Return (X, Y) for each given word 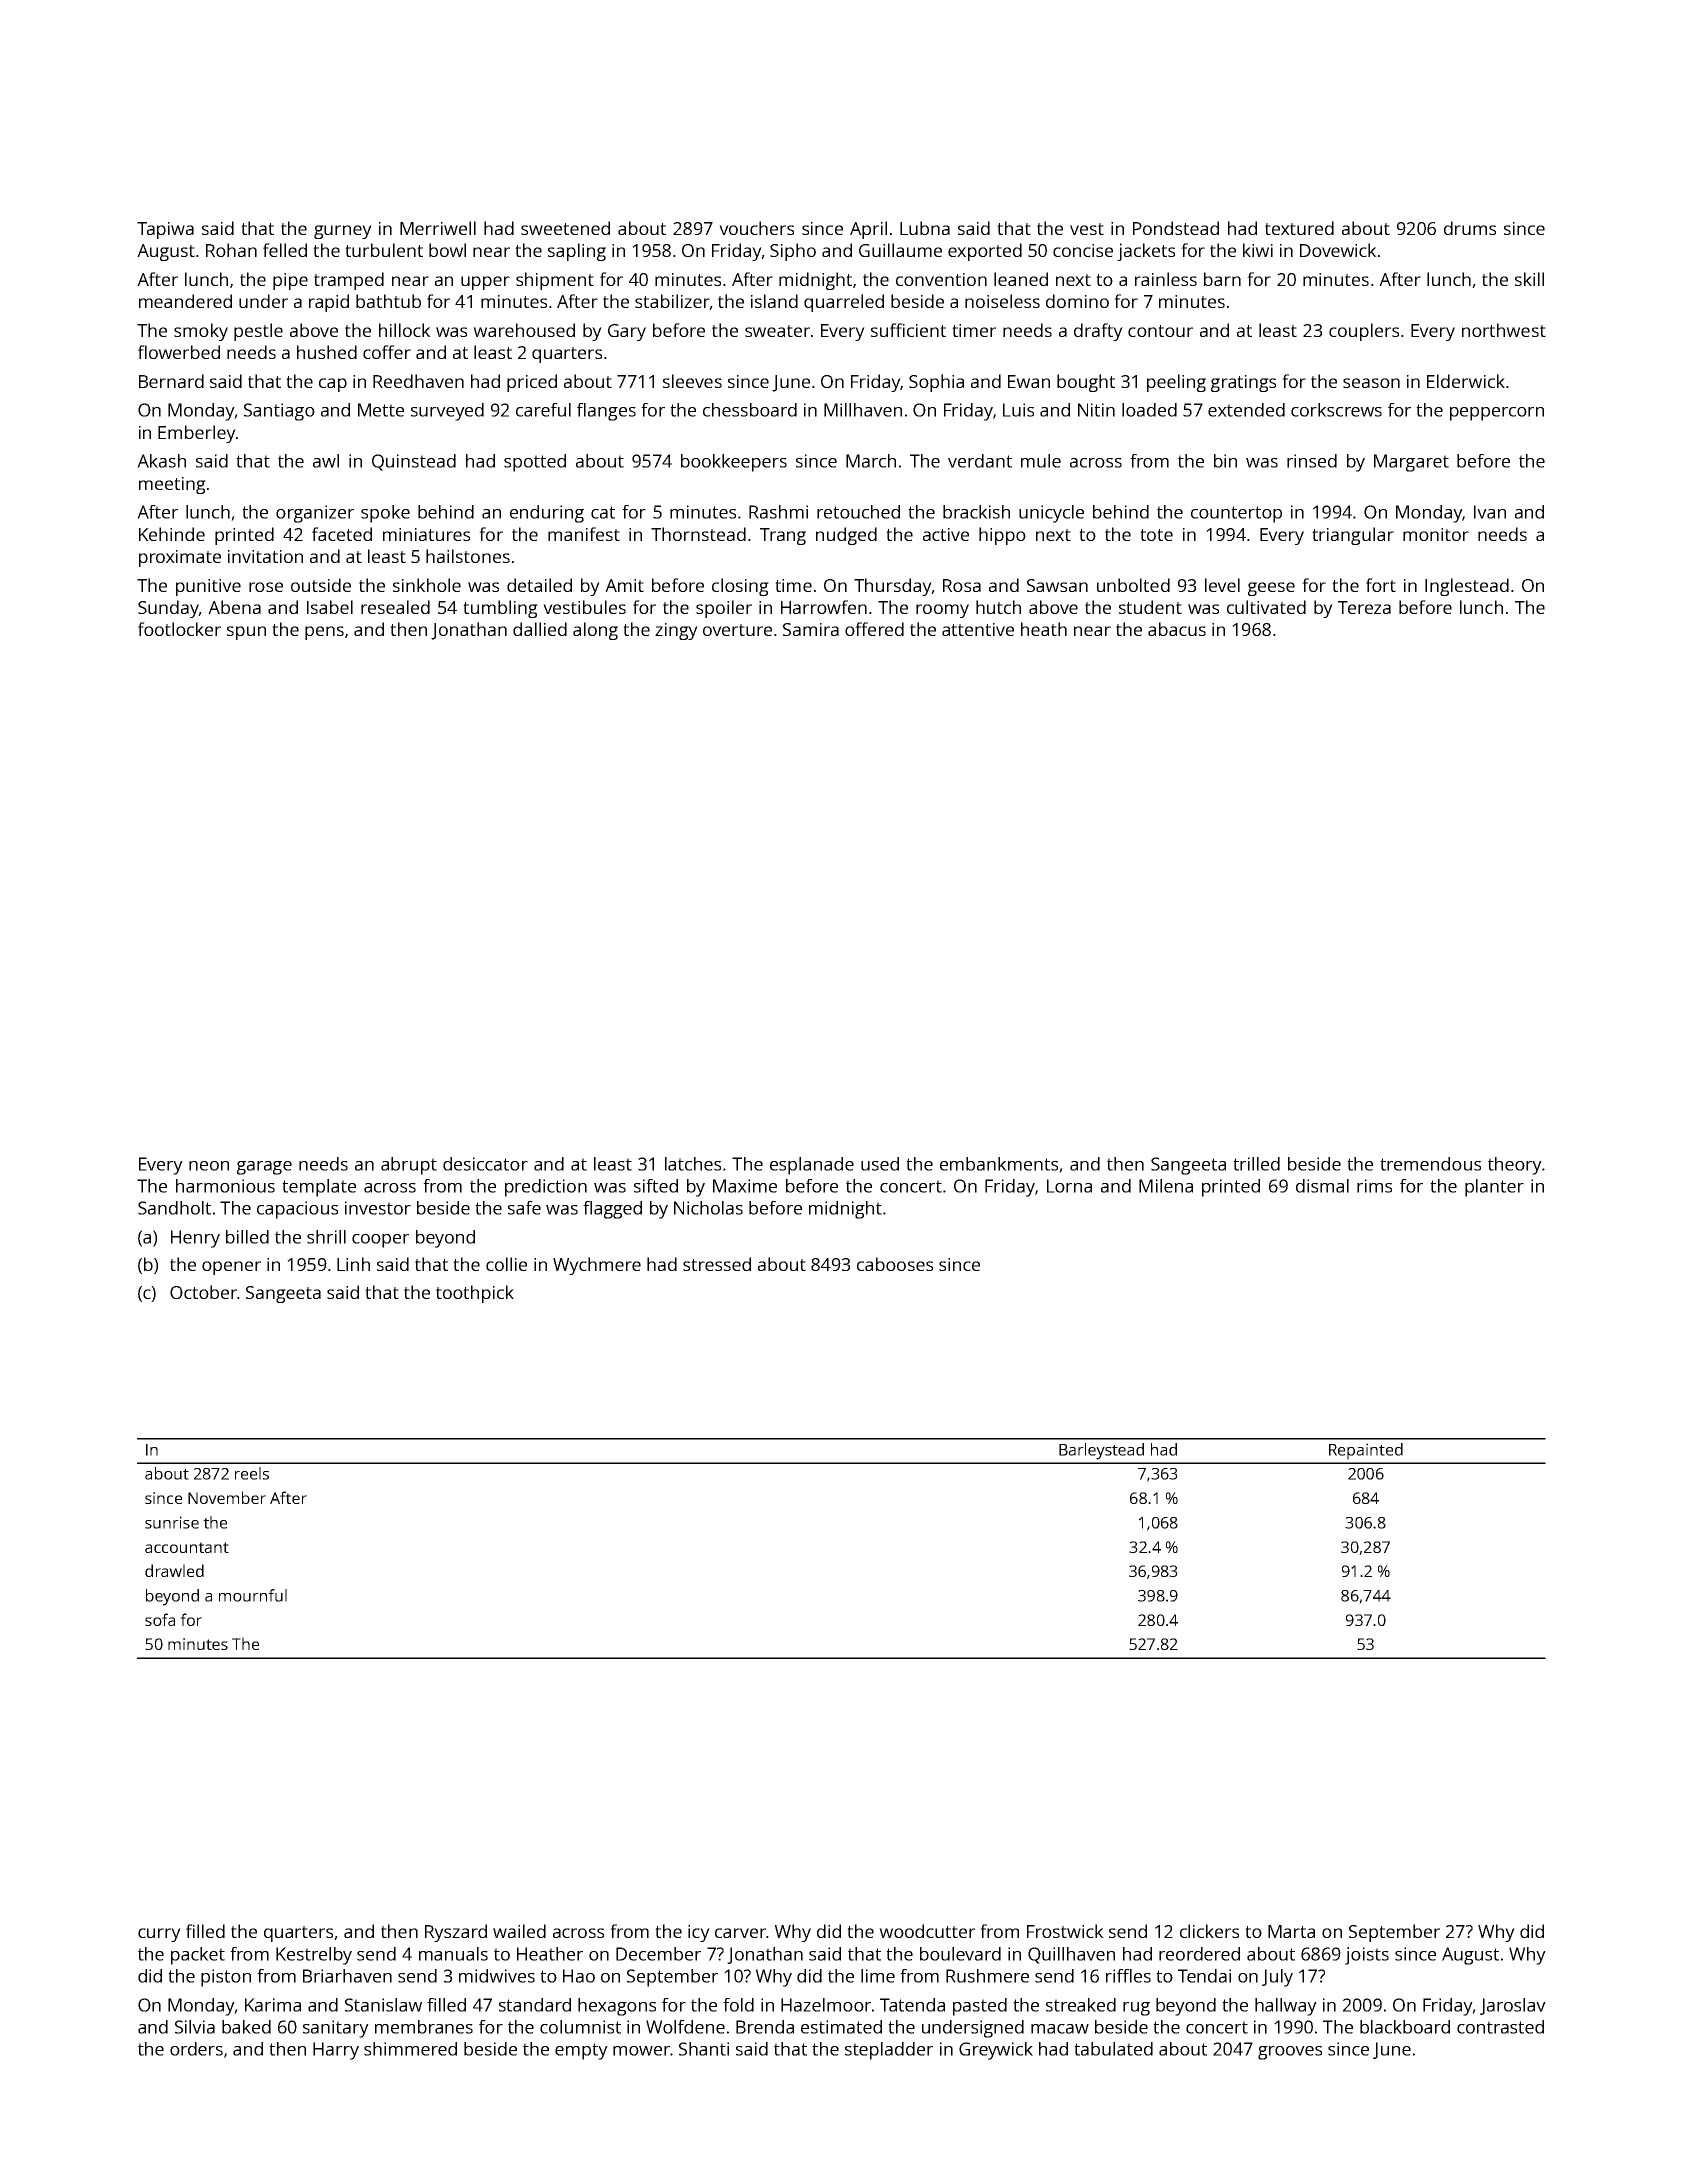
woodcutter (927, 1931)
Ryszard (456, 1933)
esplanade (812, 1166)
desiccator (485, 1164)
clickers (1209, 1931)
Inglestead (1467, 587)
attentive (978, 629)
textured (1299, 228)
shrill (326, 1237)
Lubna (925, 228)
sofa (160, 1619)
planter (1494, 1188)
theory (1515, 1166)
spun (246, 633)
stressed (717, 1264)
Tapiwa (165, 230)
